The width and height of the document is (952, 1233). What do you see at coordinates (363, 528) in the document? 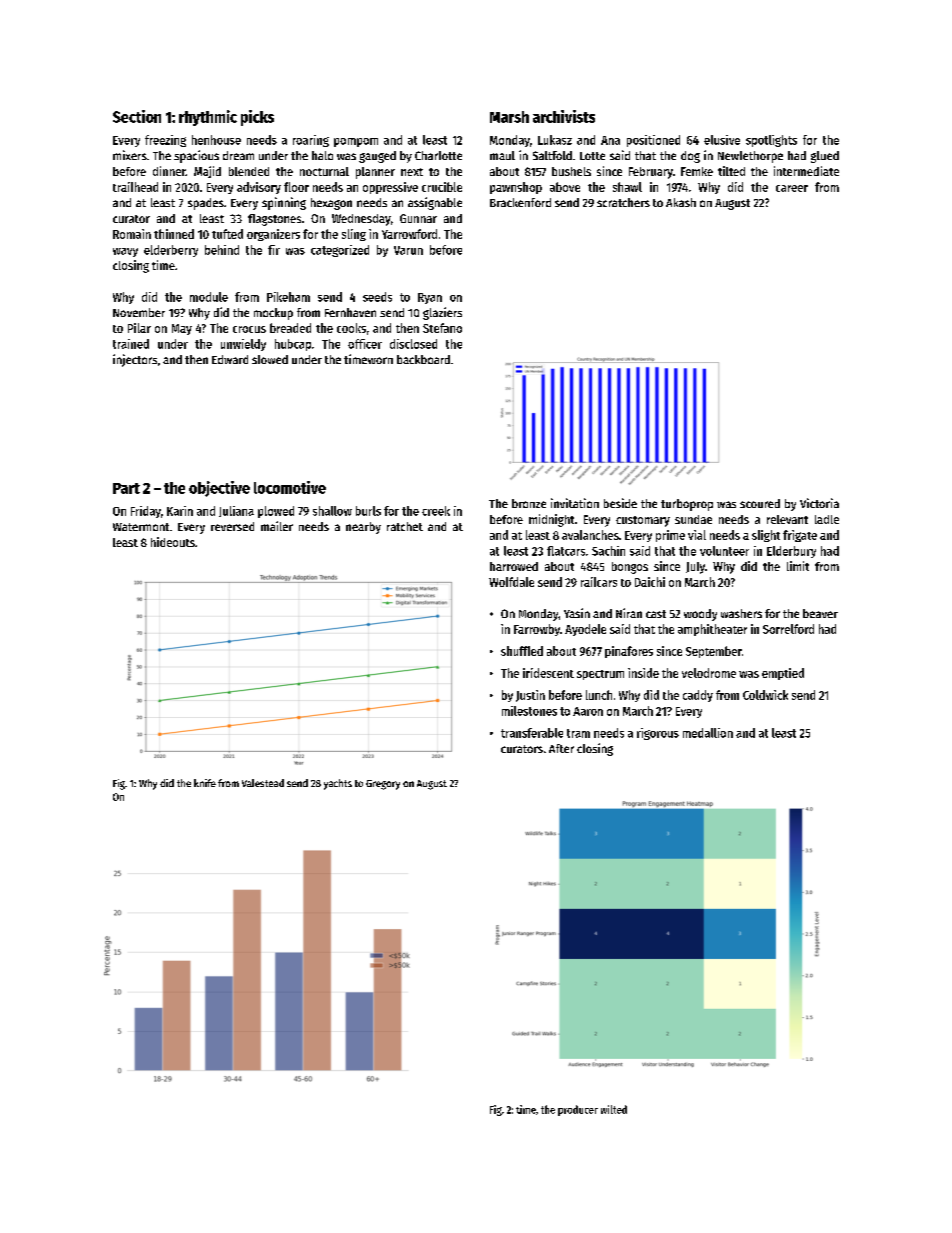
I see `nearby` at bounding box center [363, 528].
